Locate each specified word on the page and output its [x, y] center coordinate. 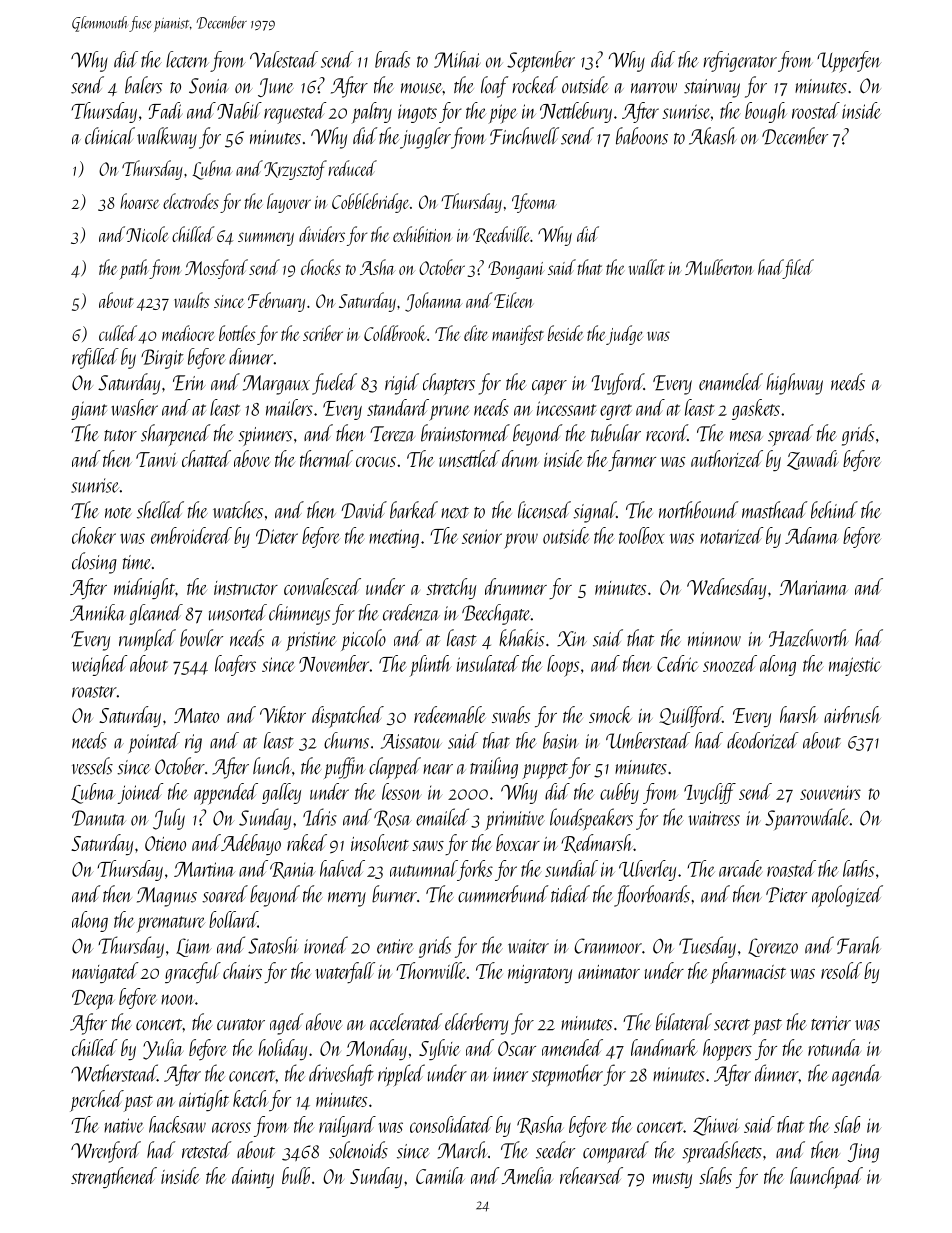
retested [206, 1150]
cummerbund [503, 894]
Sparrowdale [807, 819]
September [541, 62]
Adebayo [251, 844]
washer [135, 407]
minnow [714, 639]
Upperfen [849, 62]
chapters [449, 384]
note [118, 512]
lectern [187, 59]
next [455, 513]
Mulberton [719, 267]
